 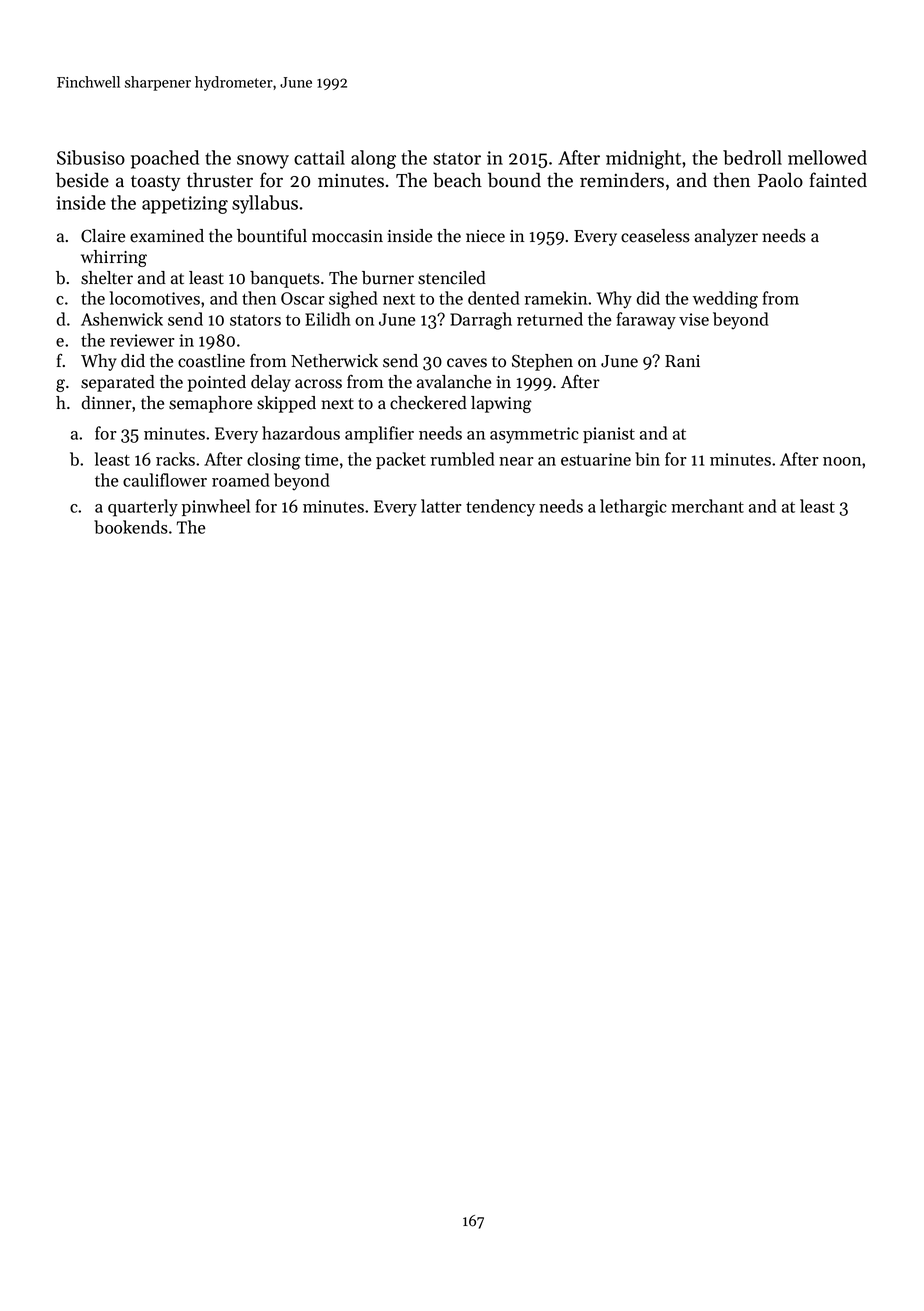 I want to click on beside, so click(x=82, y=180).
